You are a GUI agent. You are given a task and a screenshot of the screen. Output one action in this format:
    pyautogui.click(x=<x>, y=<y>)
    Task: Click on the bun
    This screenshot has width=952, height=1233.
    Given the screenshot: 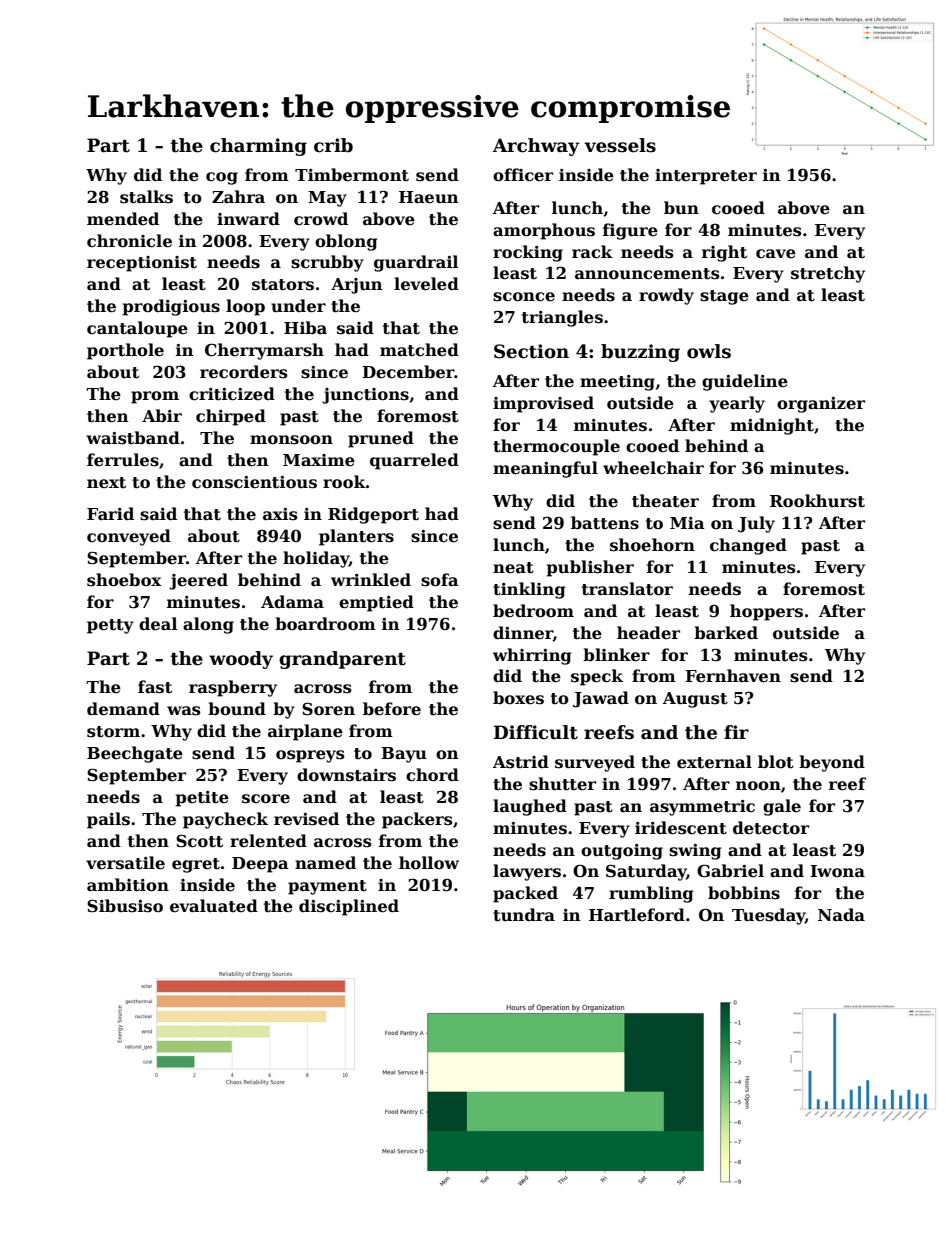 What is the action you would take?
    pyautogui.click(x=681, y=208)
